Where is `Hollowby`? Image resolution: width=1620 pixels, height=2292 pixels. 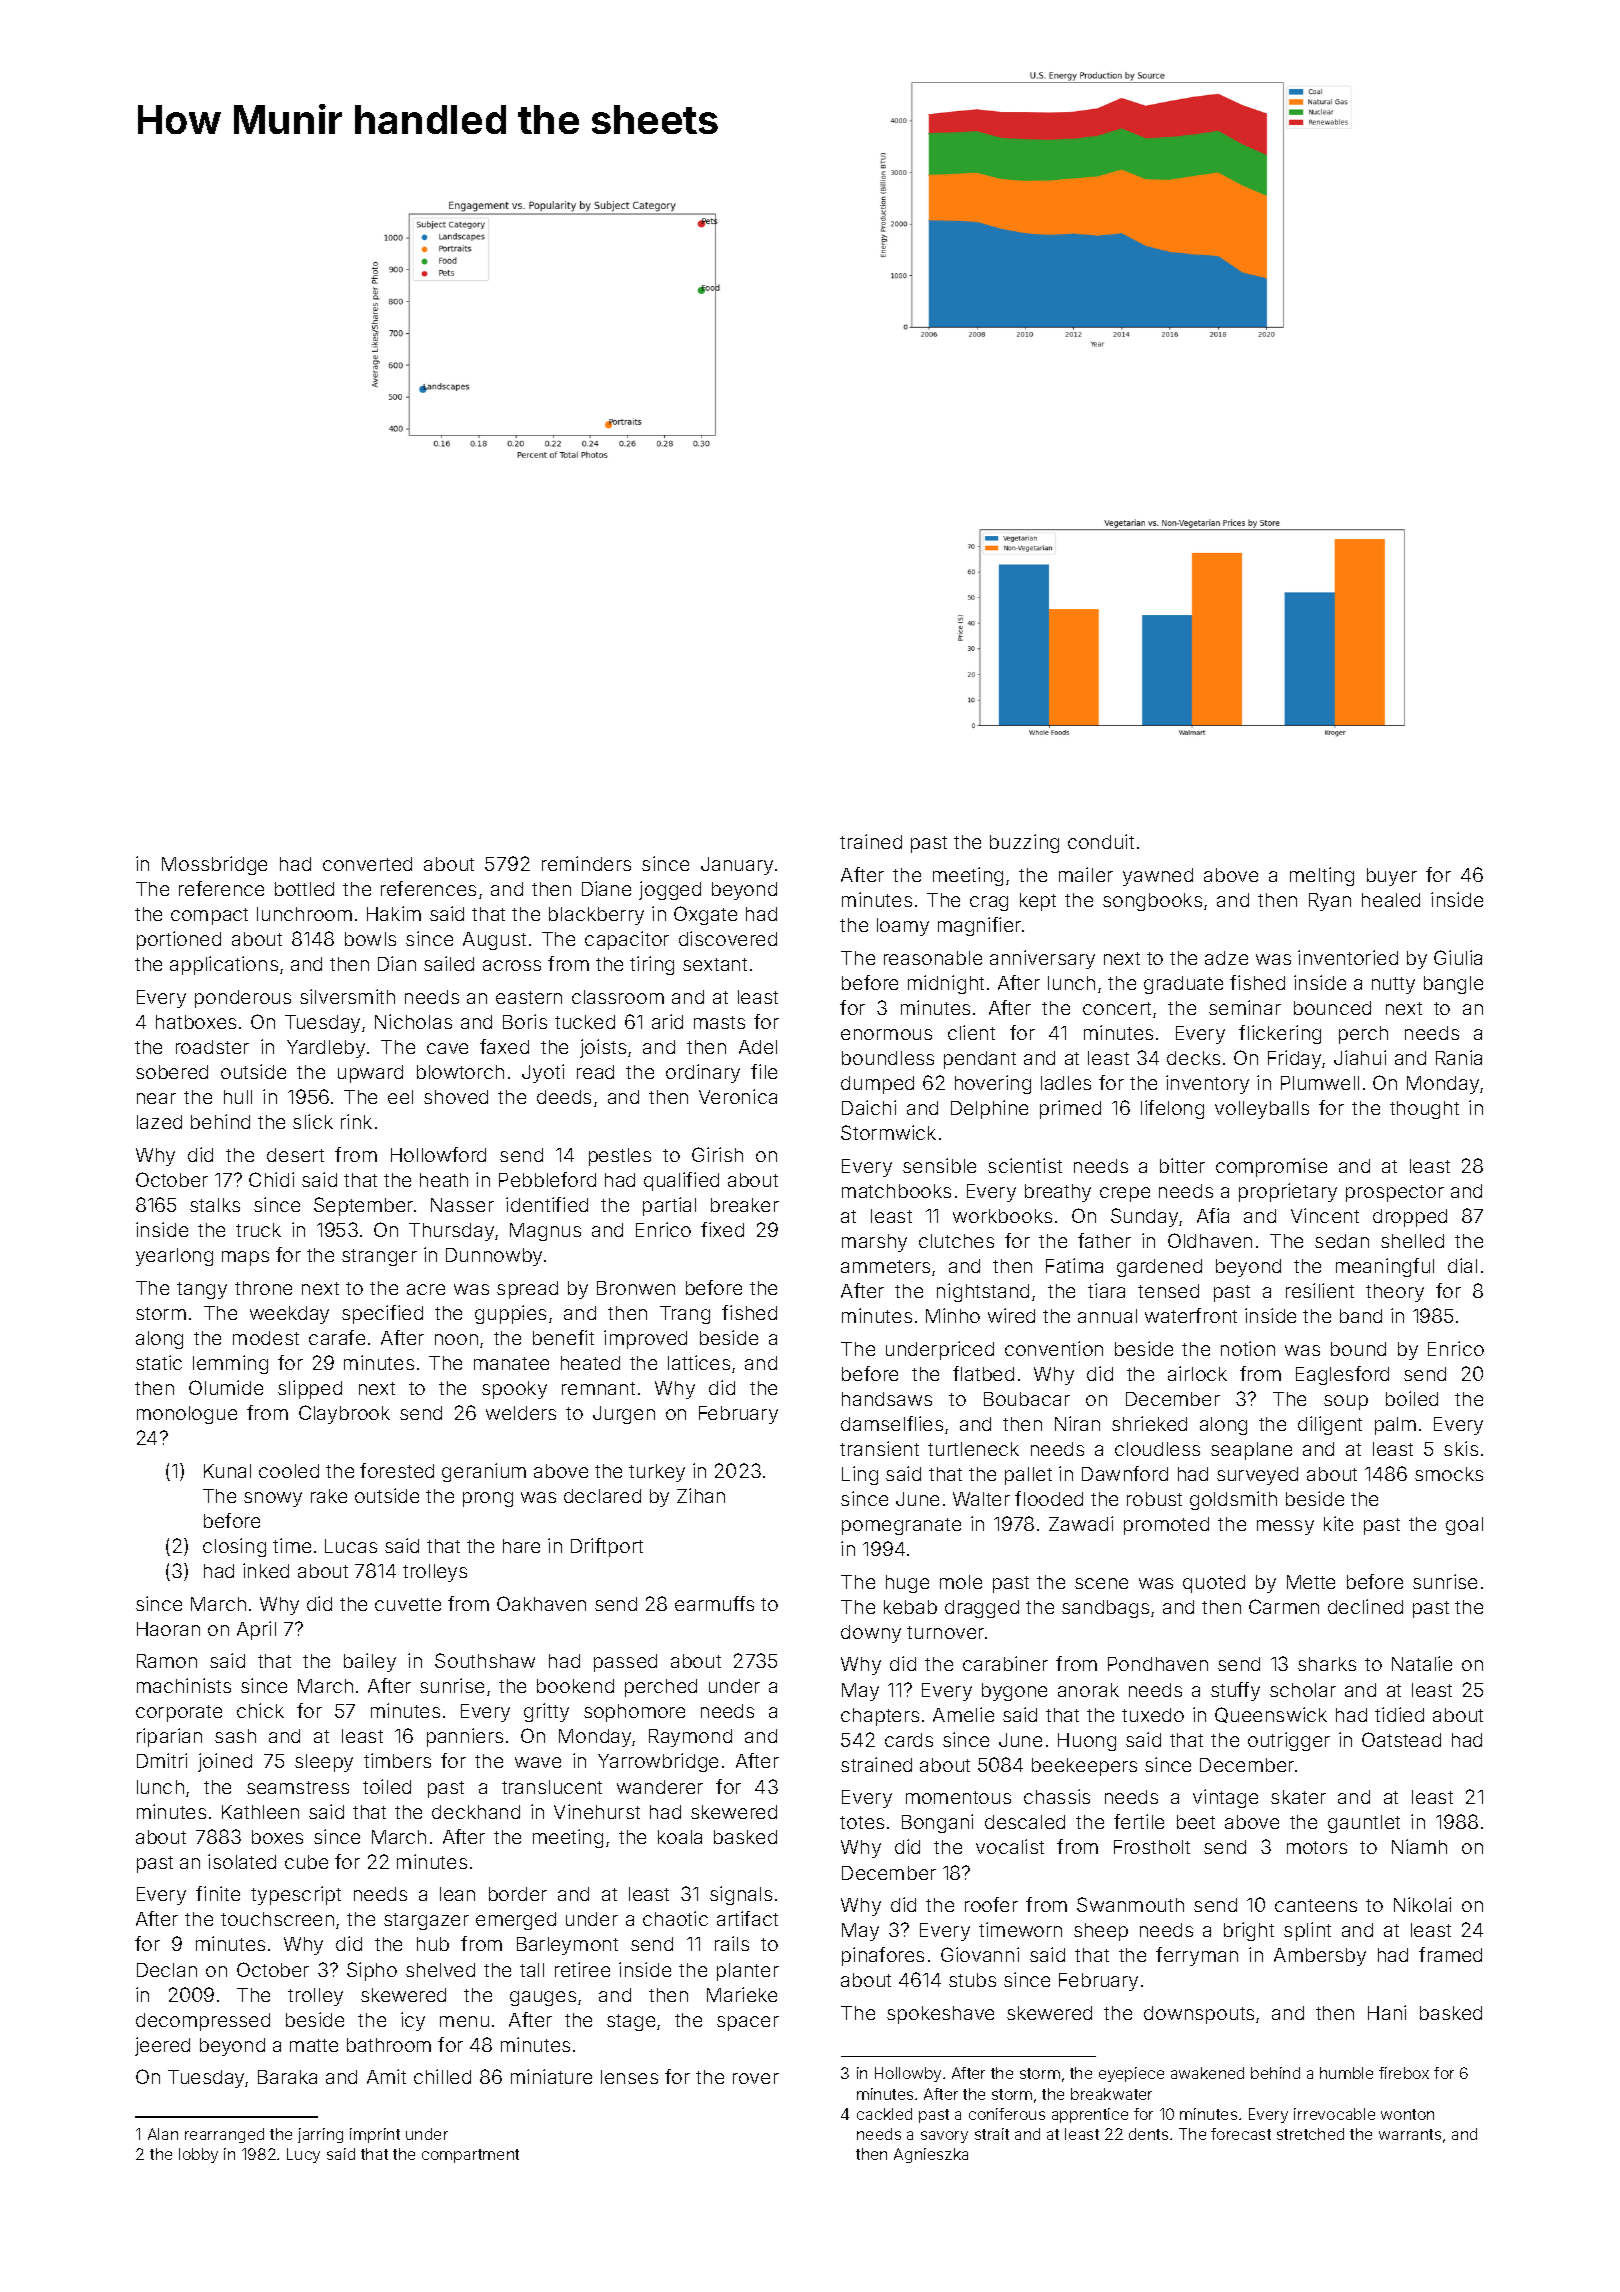 Hollowby is located at coordinates (908, 2074).
